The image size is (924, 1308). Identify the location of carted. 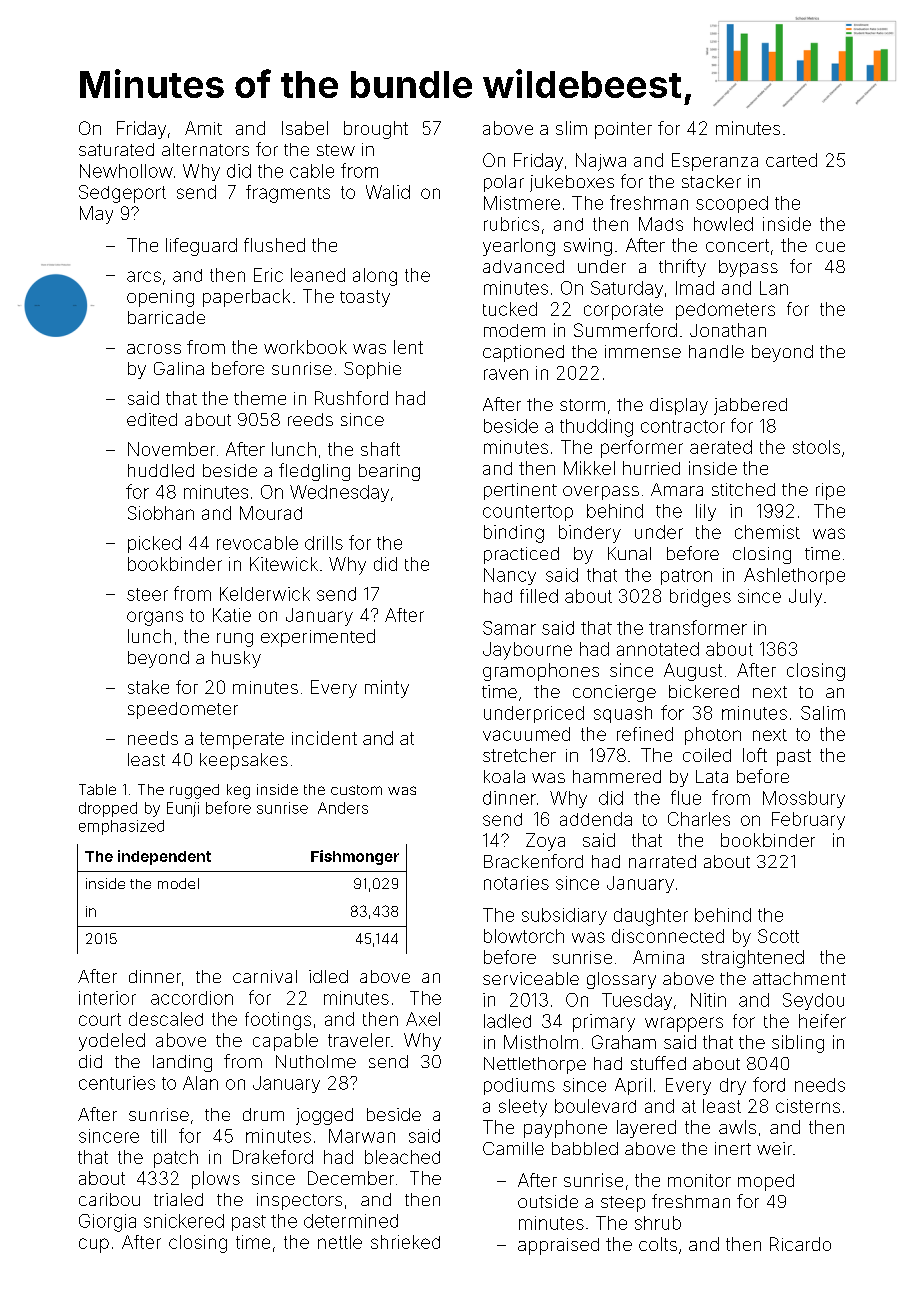
(791, 160).
